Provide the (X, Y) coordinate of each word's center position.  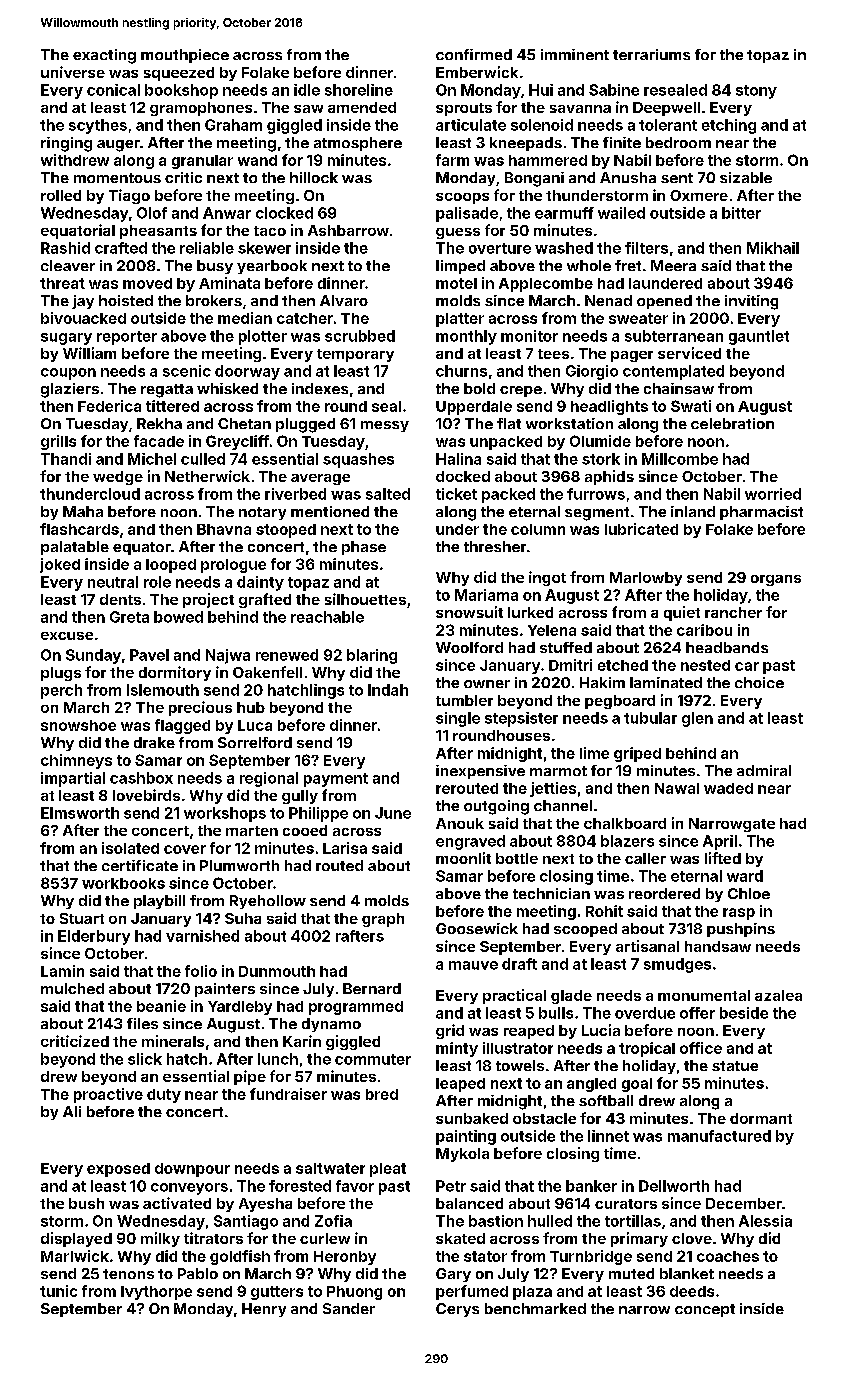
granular (202, 162)
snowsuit (469, 612)
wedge (118, 478)
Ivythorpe (156, 1293)
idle (307, 90)
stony (756, 92)
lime (594, 753)
